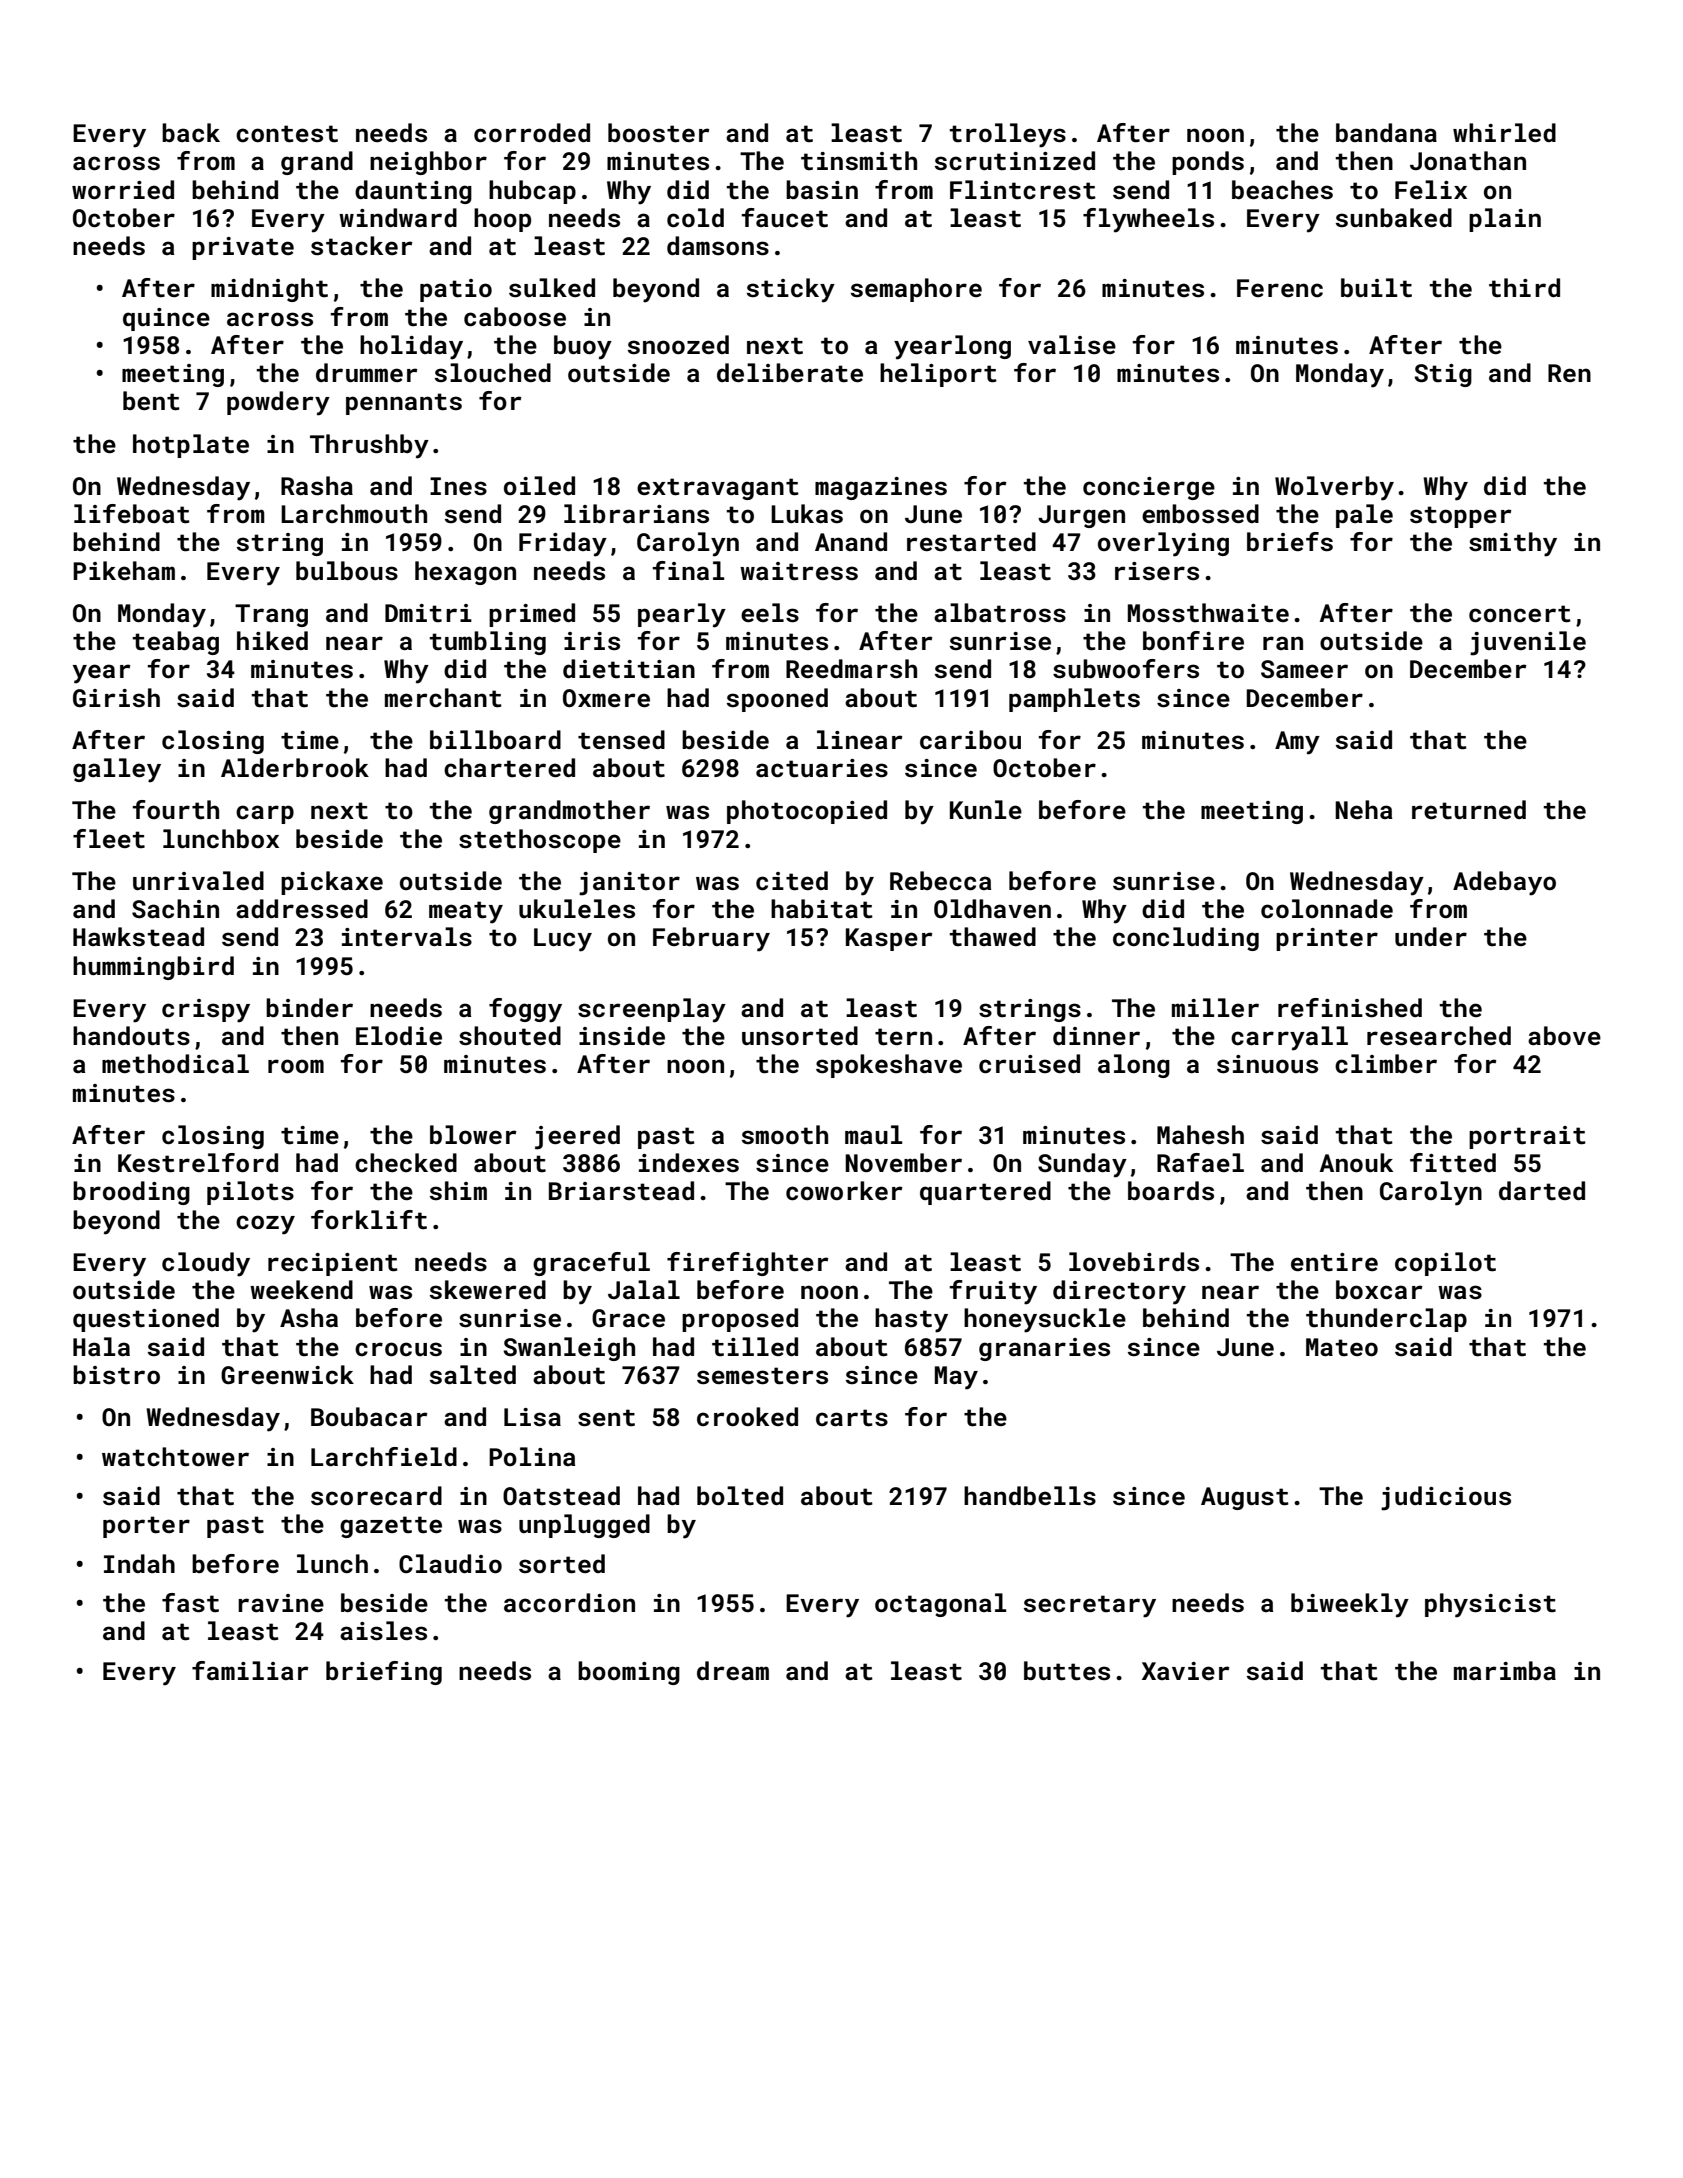 This document has height=2178, width=1683. What do you see at coordinates (175, 643) in the document?
I see `teabag` at bounding box center [175, 643].
